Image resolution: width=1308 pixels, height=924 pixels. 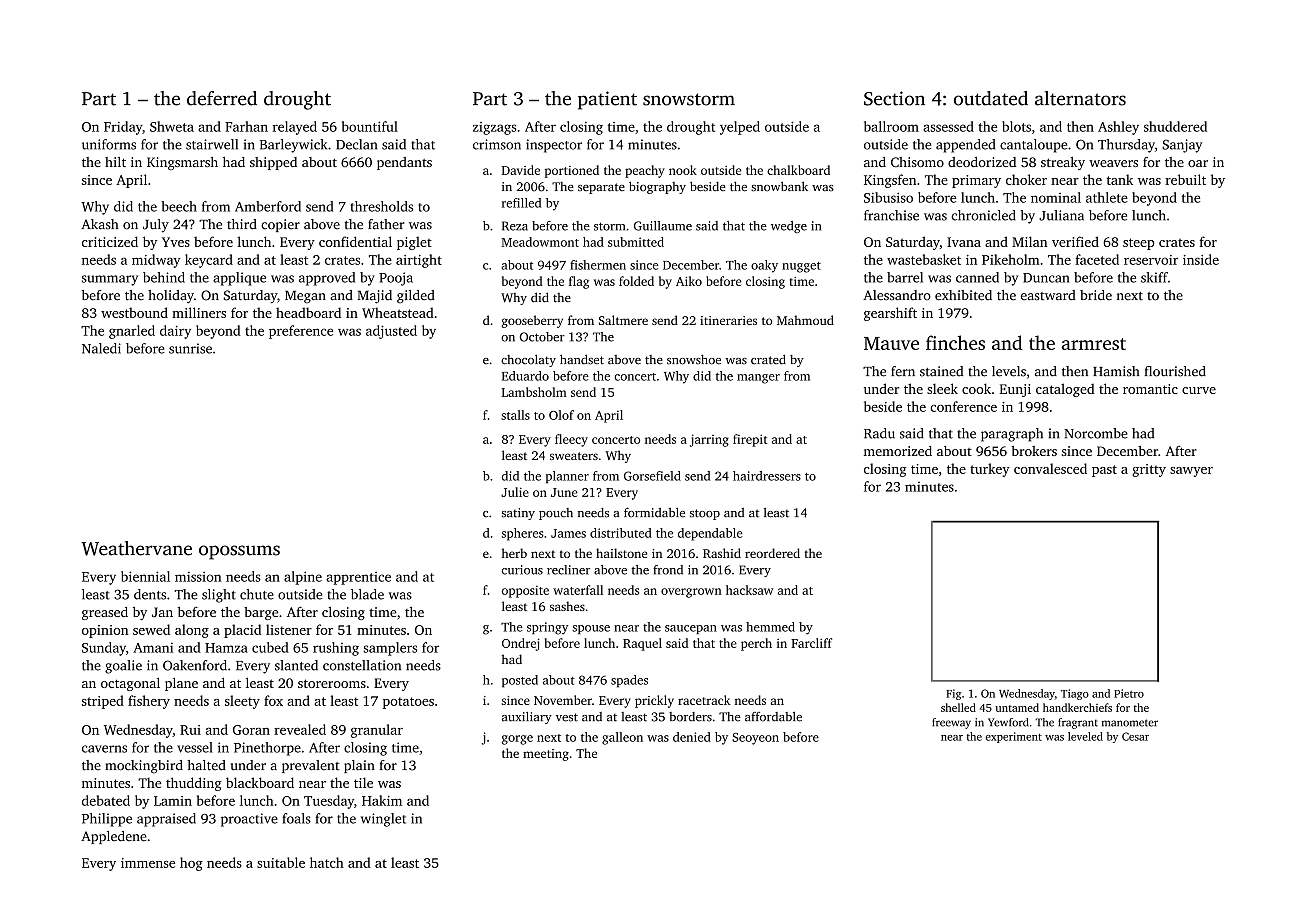 What do you see at coordinates (104, 749) in the page?
I see `caverns` at bounding box center [104, 749].
